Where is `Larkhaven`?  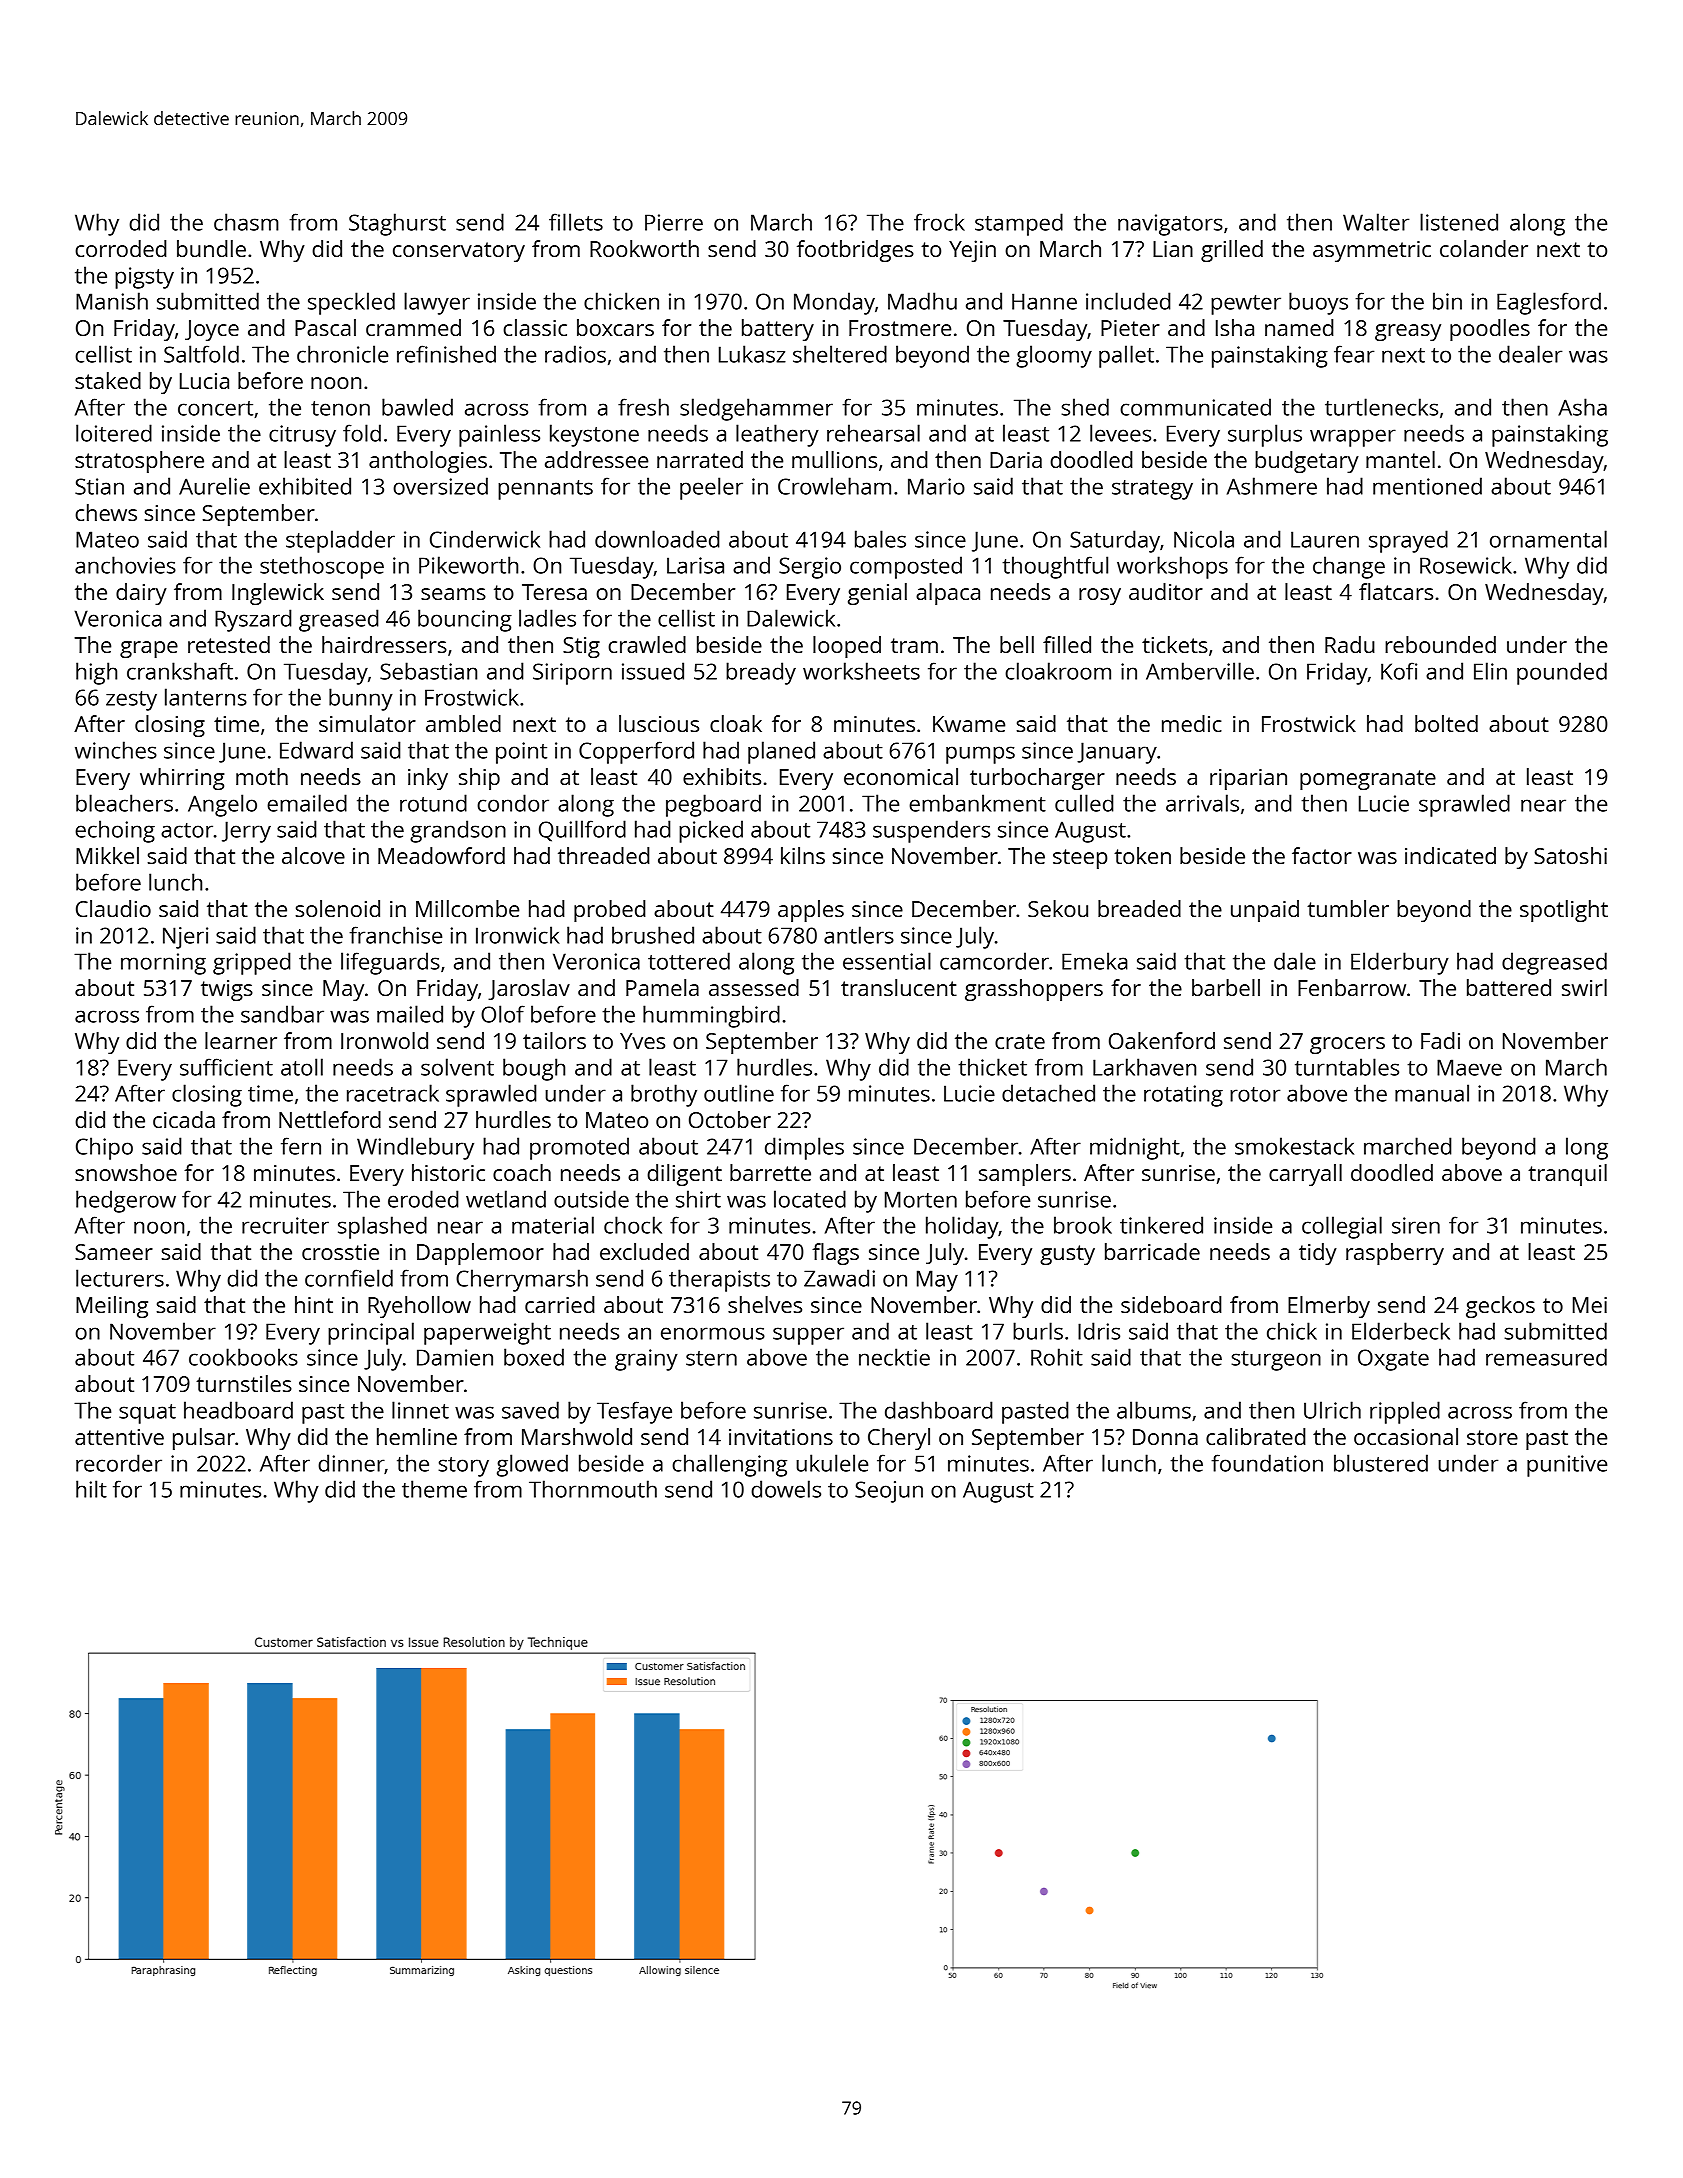
Larkhaven is located at coordinates (1144, 1067).
